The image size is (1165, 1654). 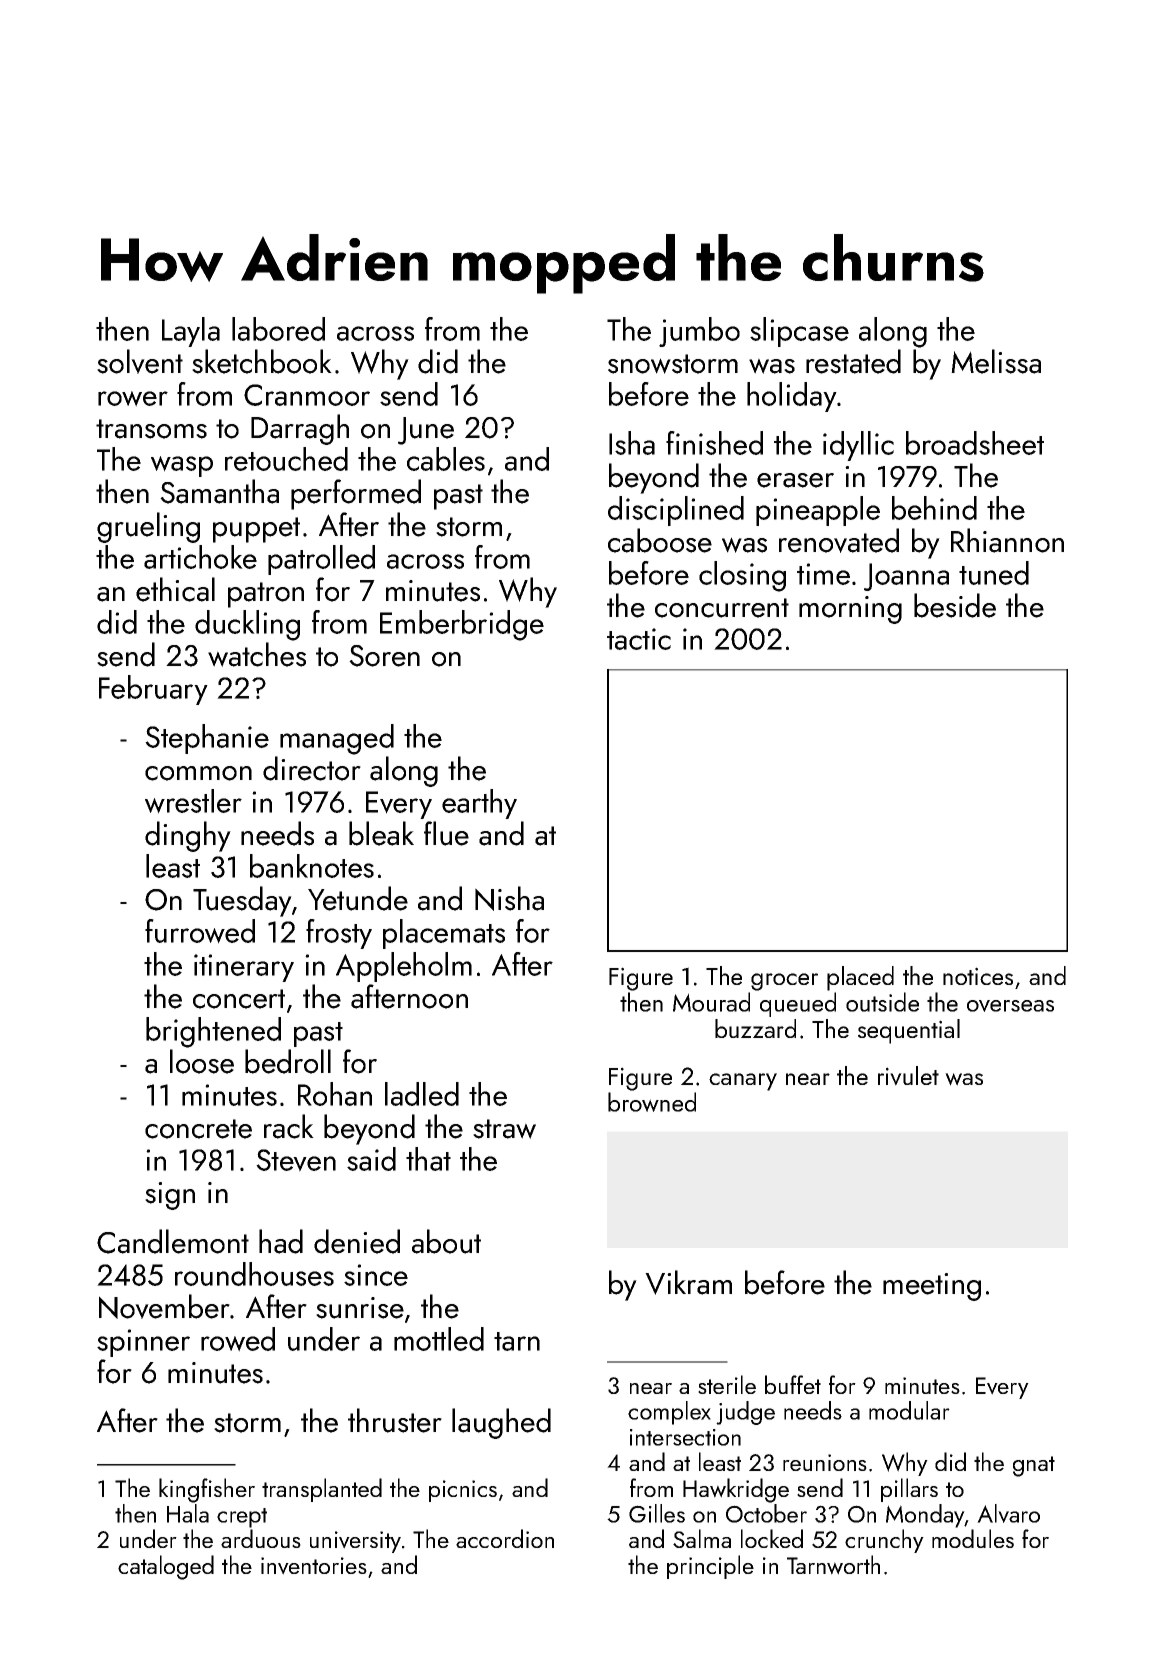 I want to click on complex, so click(x=669, y=1413).
